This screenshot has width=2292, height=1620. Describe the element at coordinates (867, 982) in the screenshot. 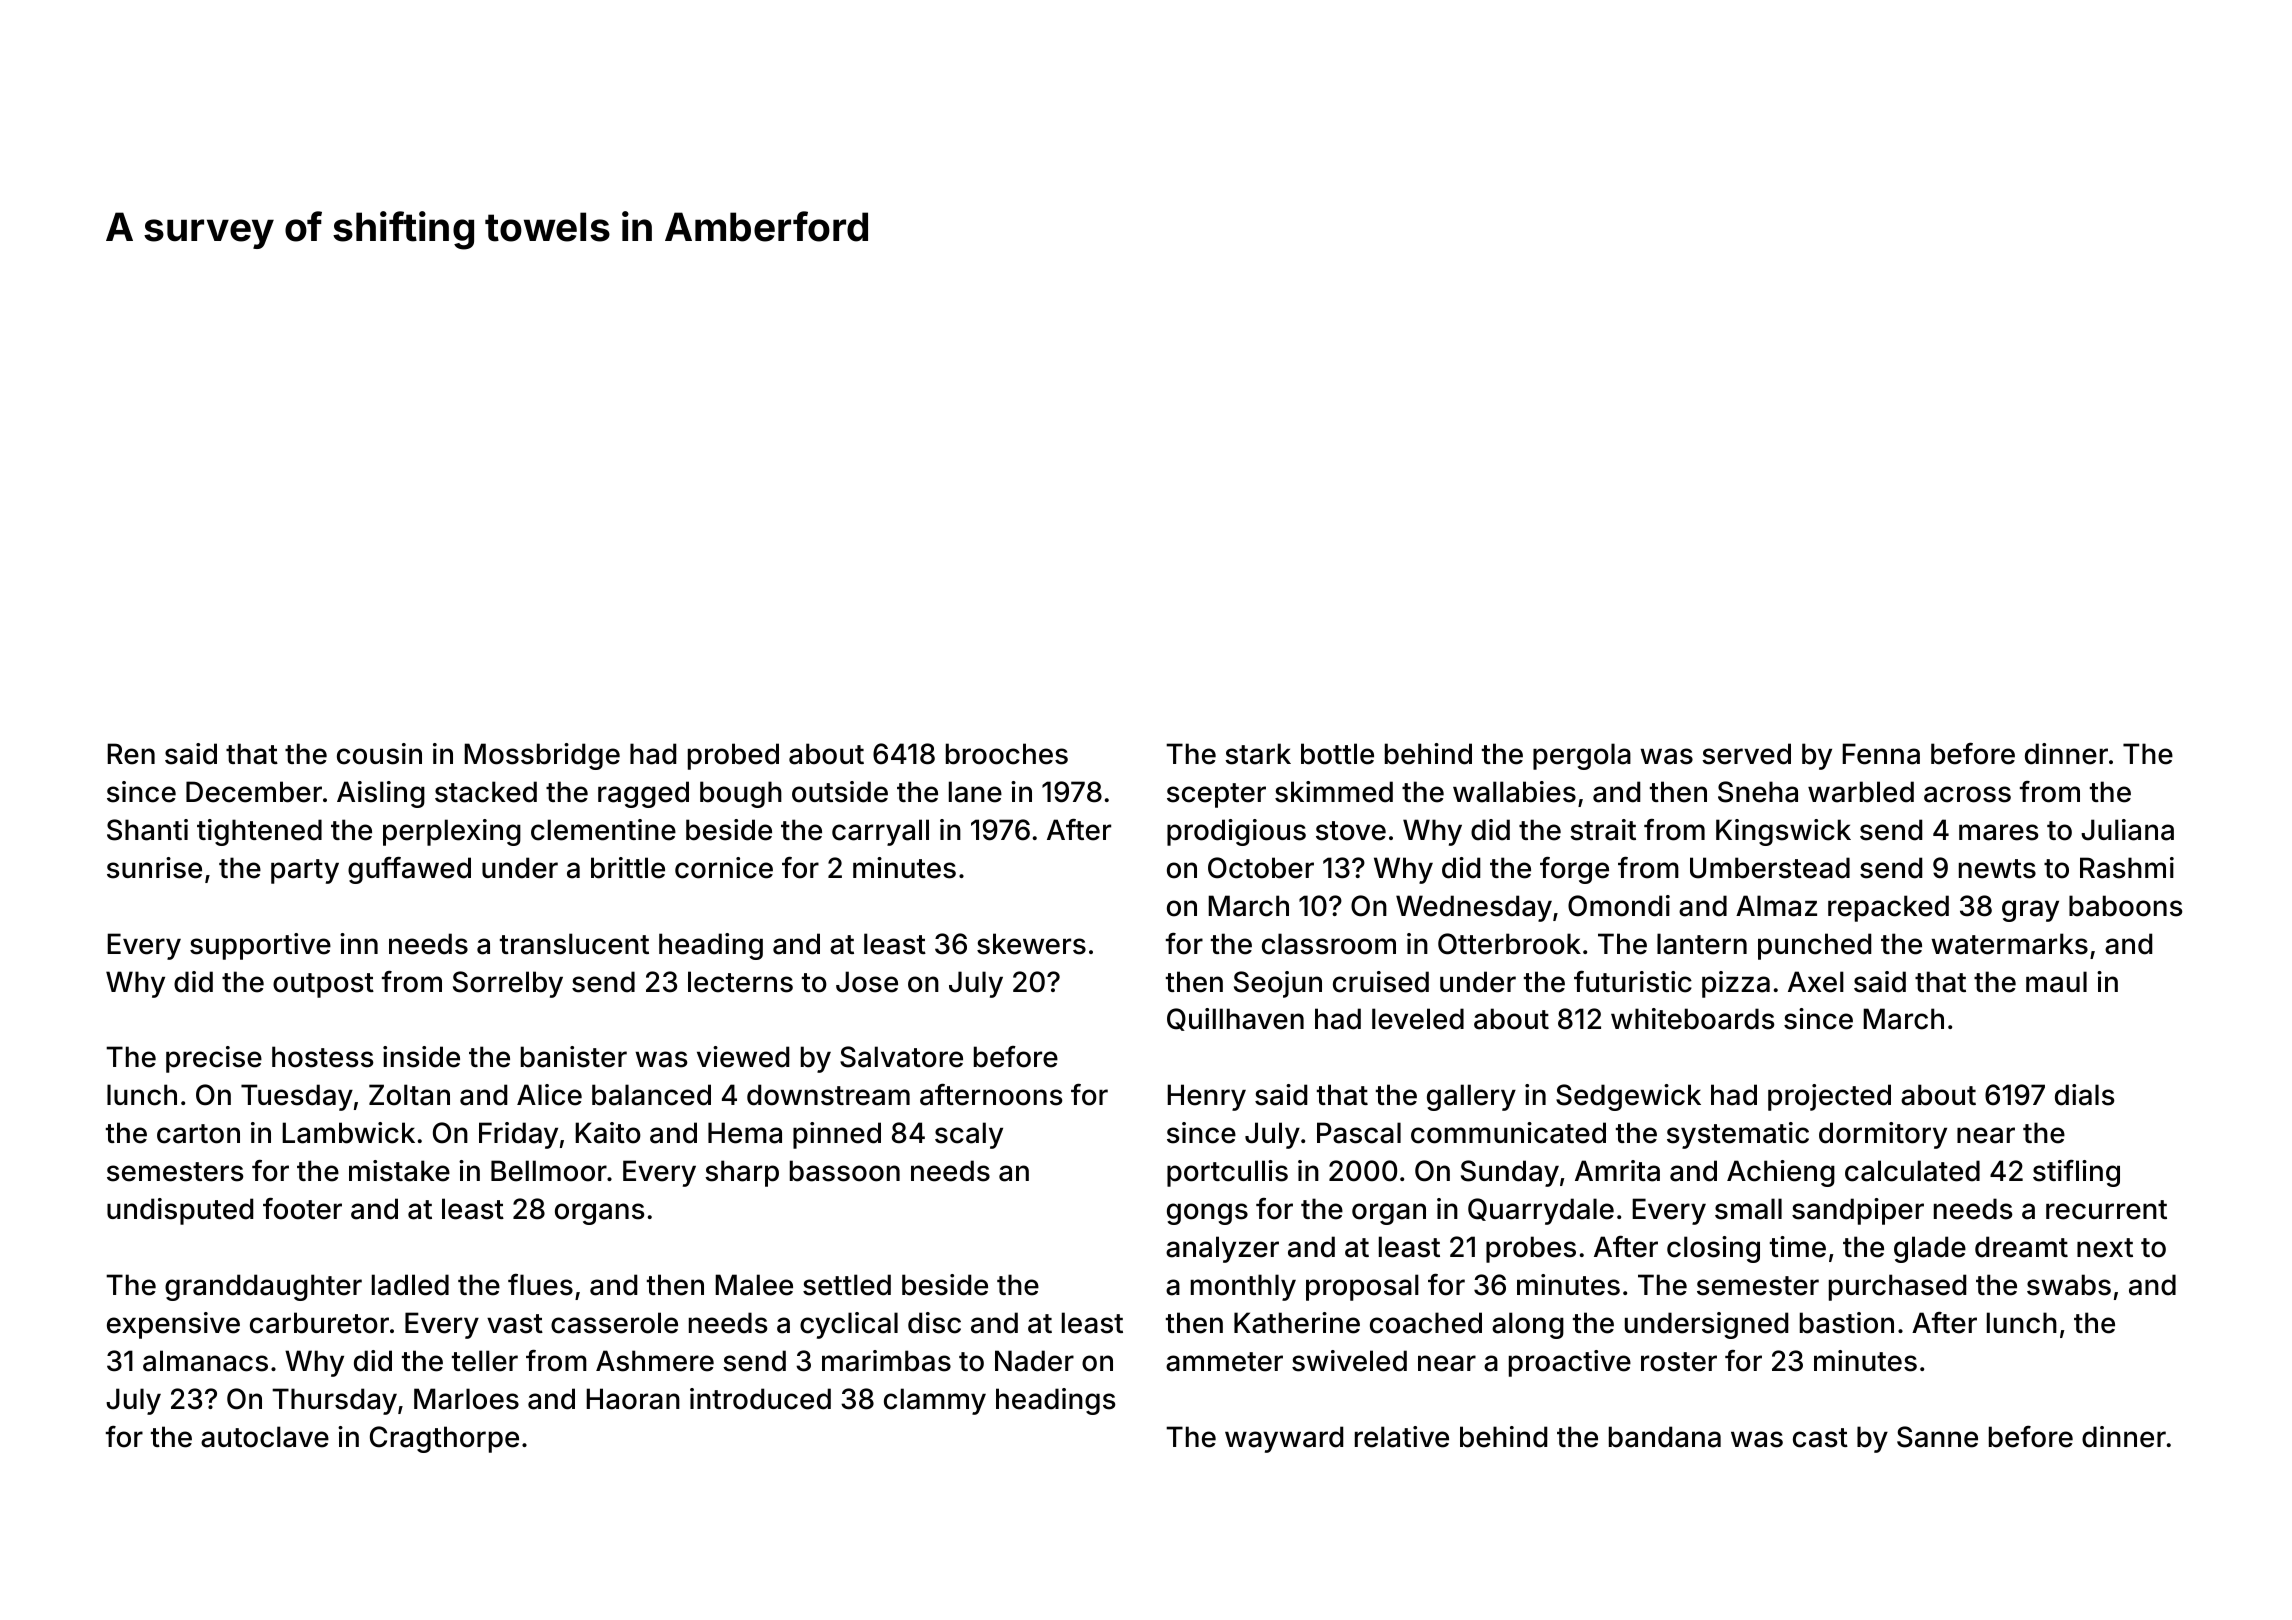

I see `Jose` at that location.
